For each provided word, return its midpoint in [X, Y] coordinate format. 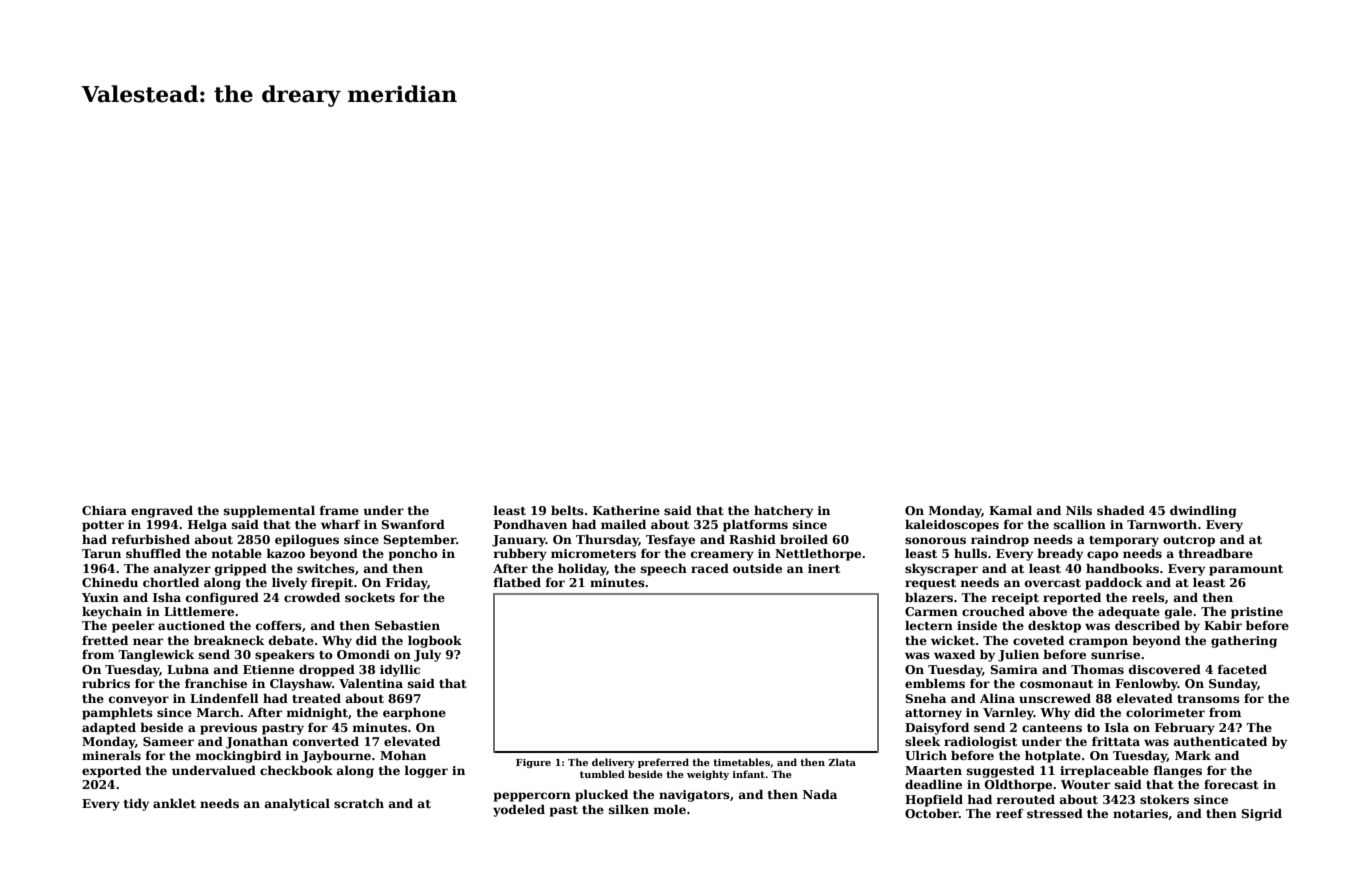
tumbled [602, 774]
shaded [1121, 510]
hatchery [783, 511]
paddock [1113, 583]
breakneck [229, 640]
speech [664, 570]
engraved [162, 511]
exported [111, 771]
